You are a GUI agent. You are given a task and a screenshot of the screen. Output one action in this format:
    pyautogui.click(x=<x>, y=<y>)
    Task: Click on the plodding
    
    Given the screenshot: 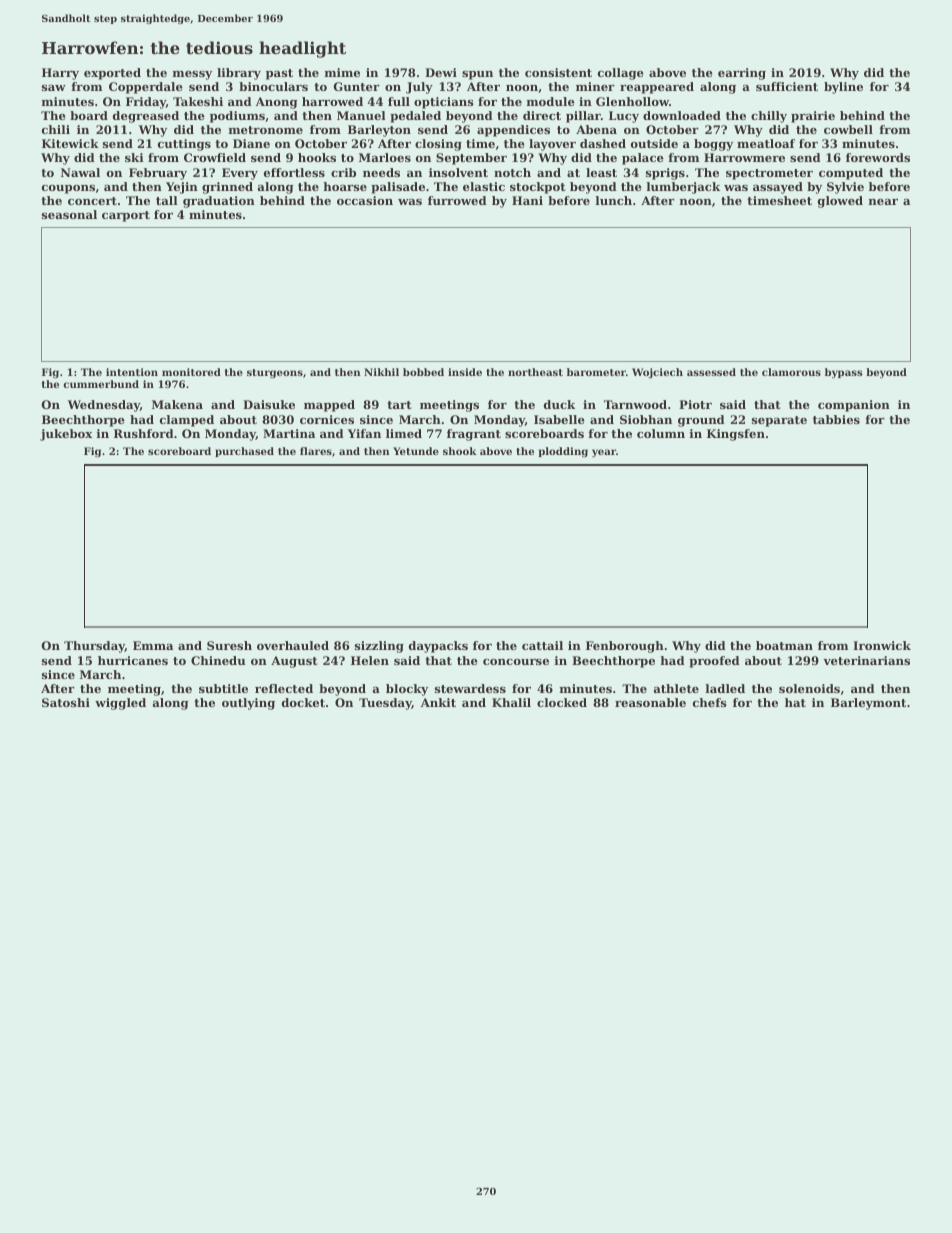 What is the action you would take?
    pyautogui.click(x=563, y=452)
